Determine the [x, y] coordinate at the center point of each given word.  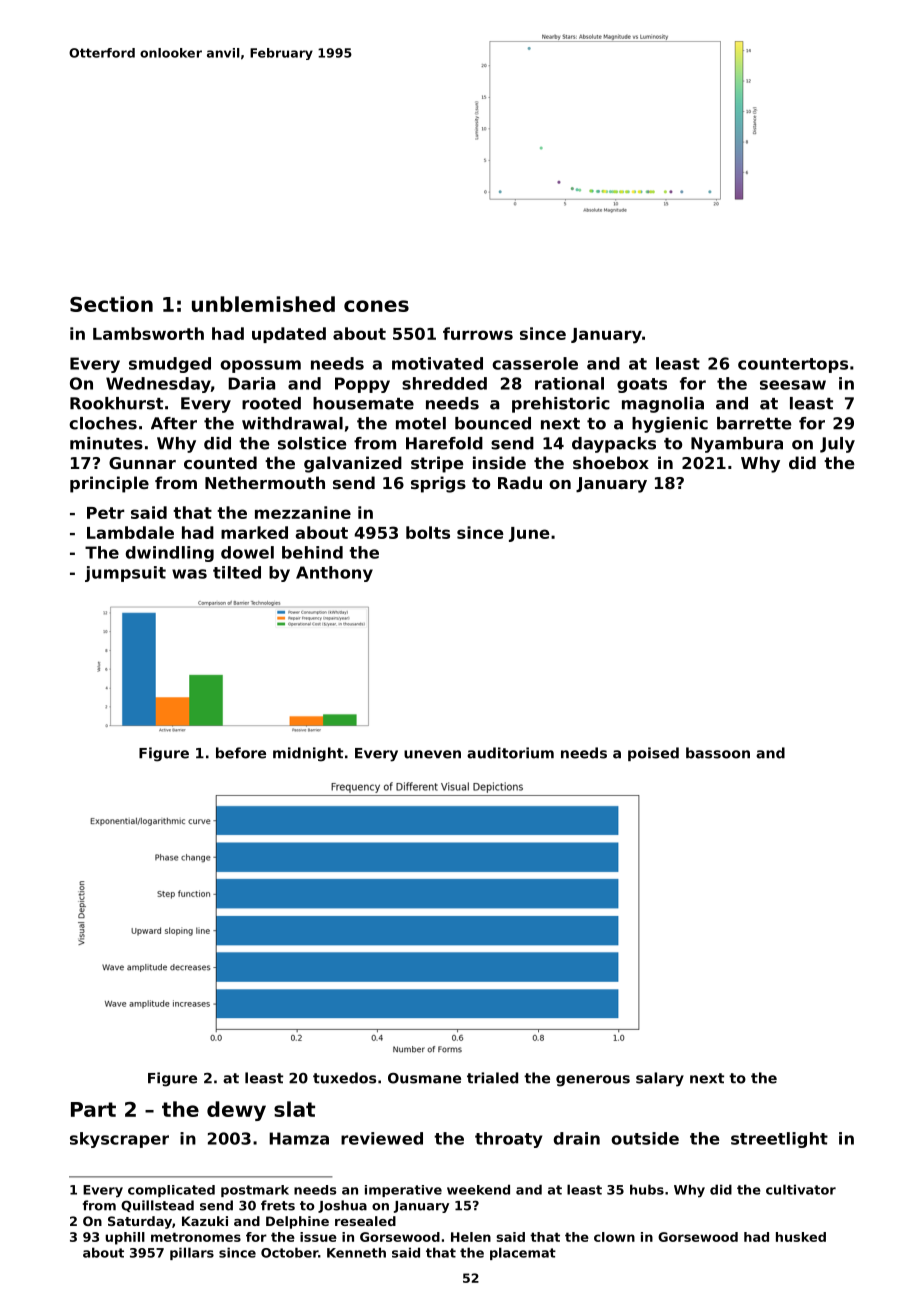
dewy [236, 1111]
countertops [793, 365]
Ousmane [424, 1078]
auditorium [510, 753]
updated [289, 335]
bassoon [718, 753]
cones [376, 306]
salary [660, 1079]
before [241, 753]
